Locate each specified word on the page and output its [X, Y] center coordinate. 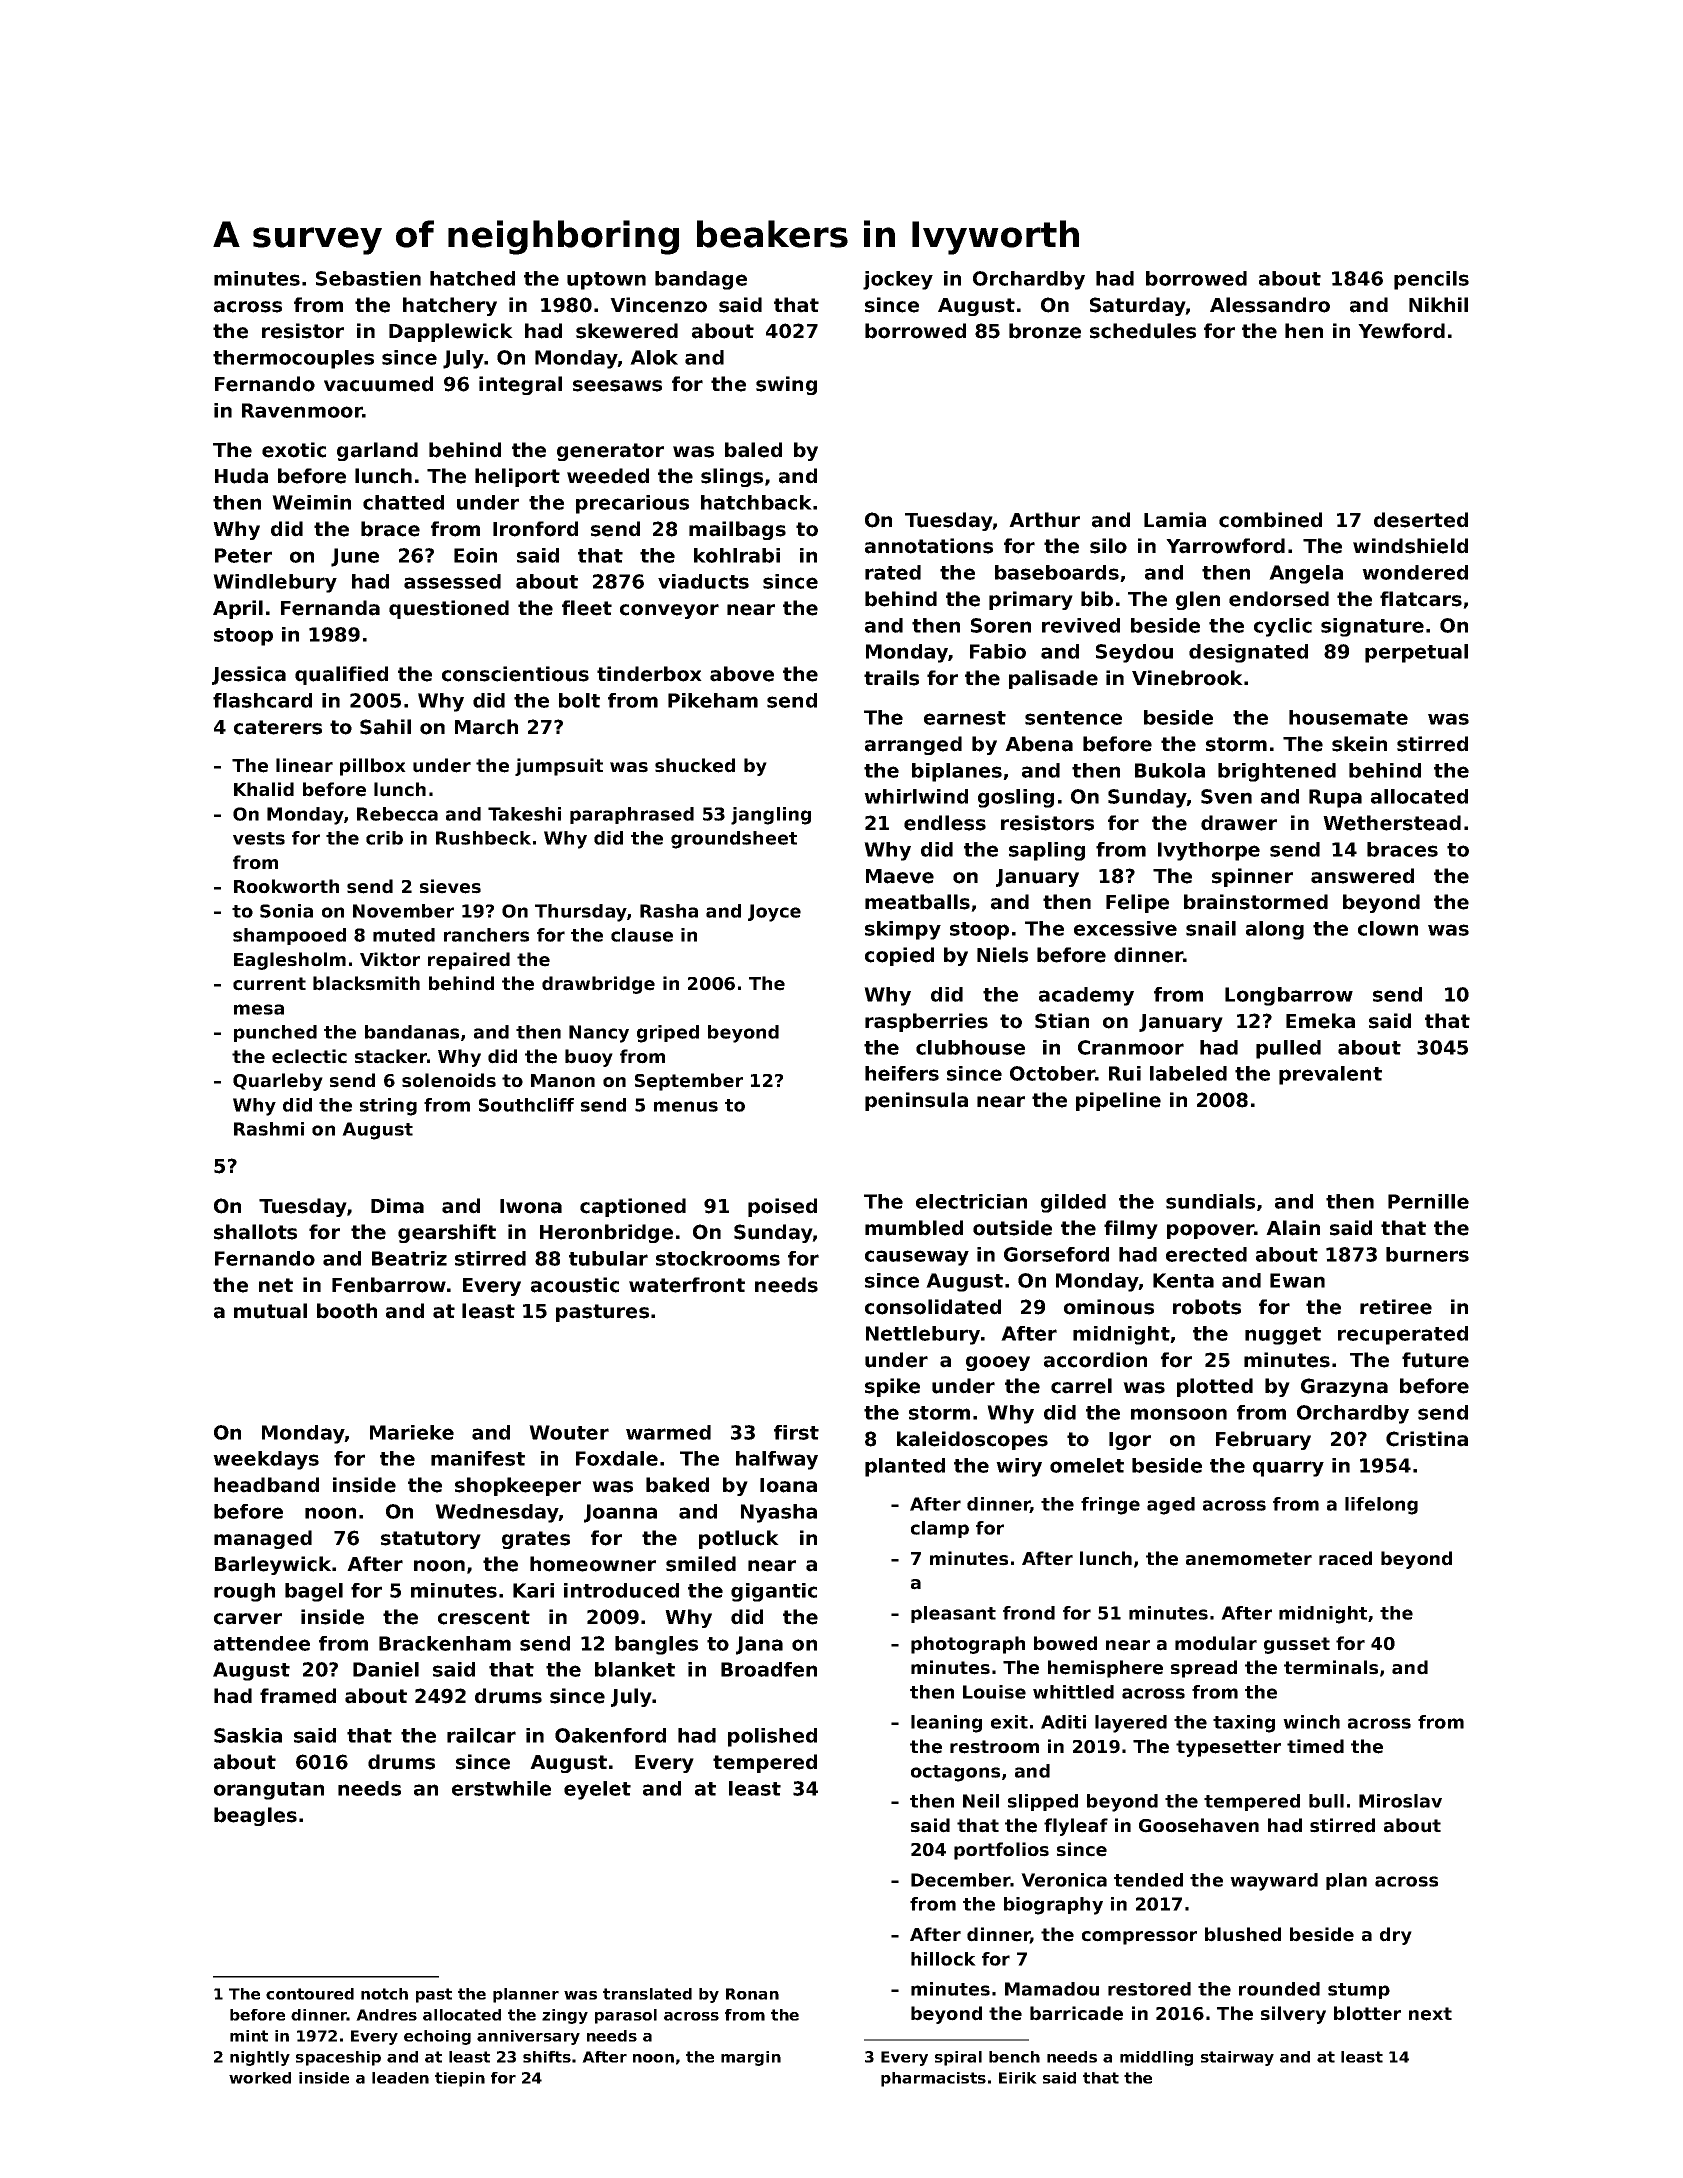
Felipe [1137, 903]
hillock [943, 1959]
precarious [632, 504]
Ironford [535, 529]
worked [260, 2078]
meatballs [917, 902]
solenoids [449, 1080]
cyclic [1283, 627]
